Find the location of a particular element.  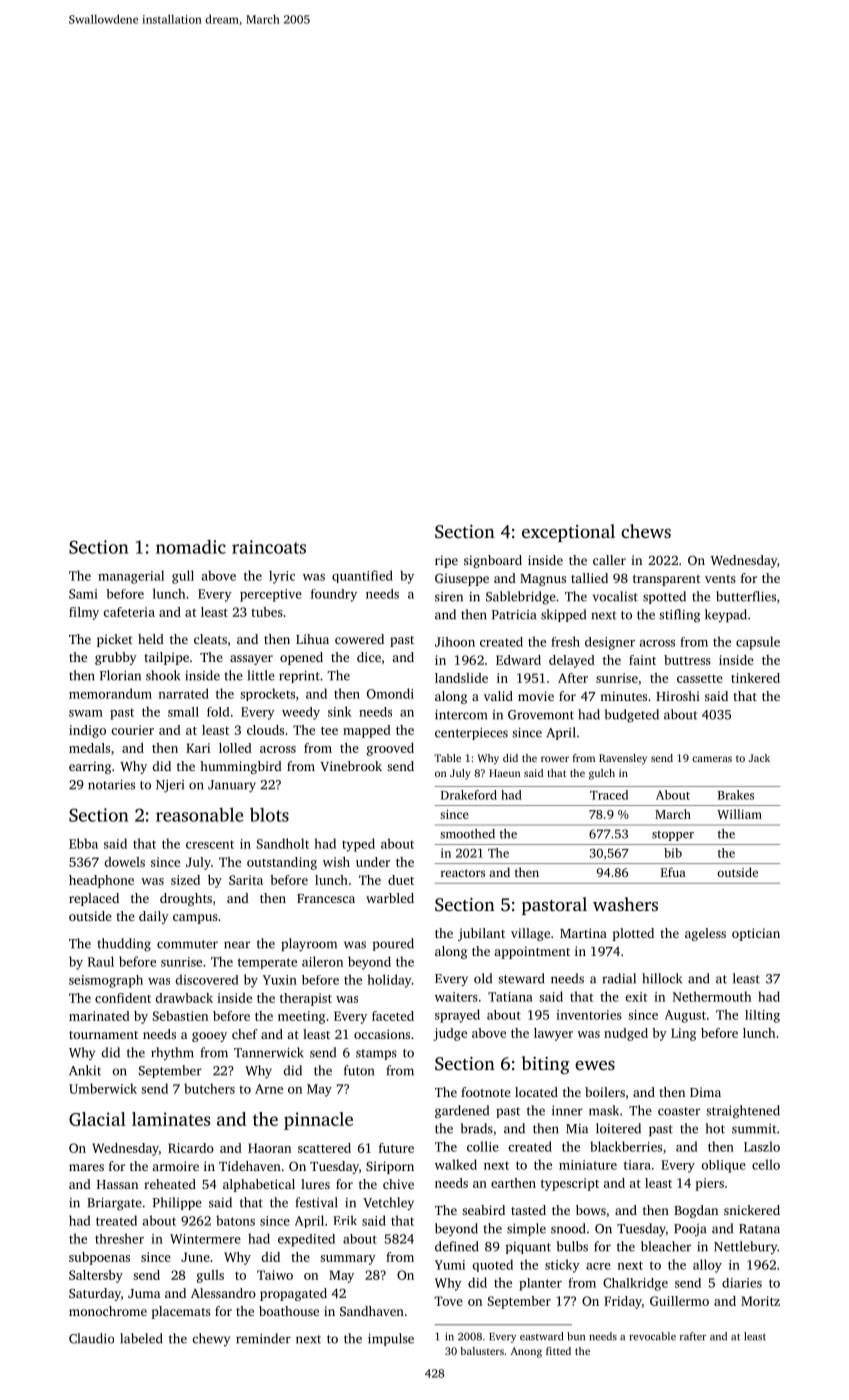

therapist is located at coordinates (306, 999).
